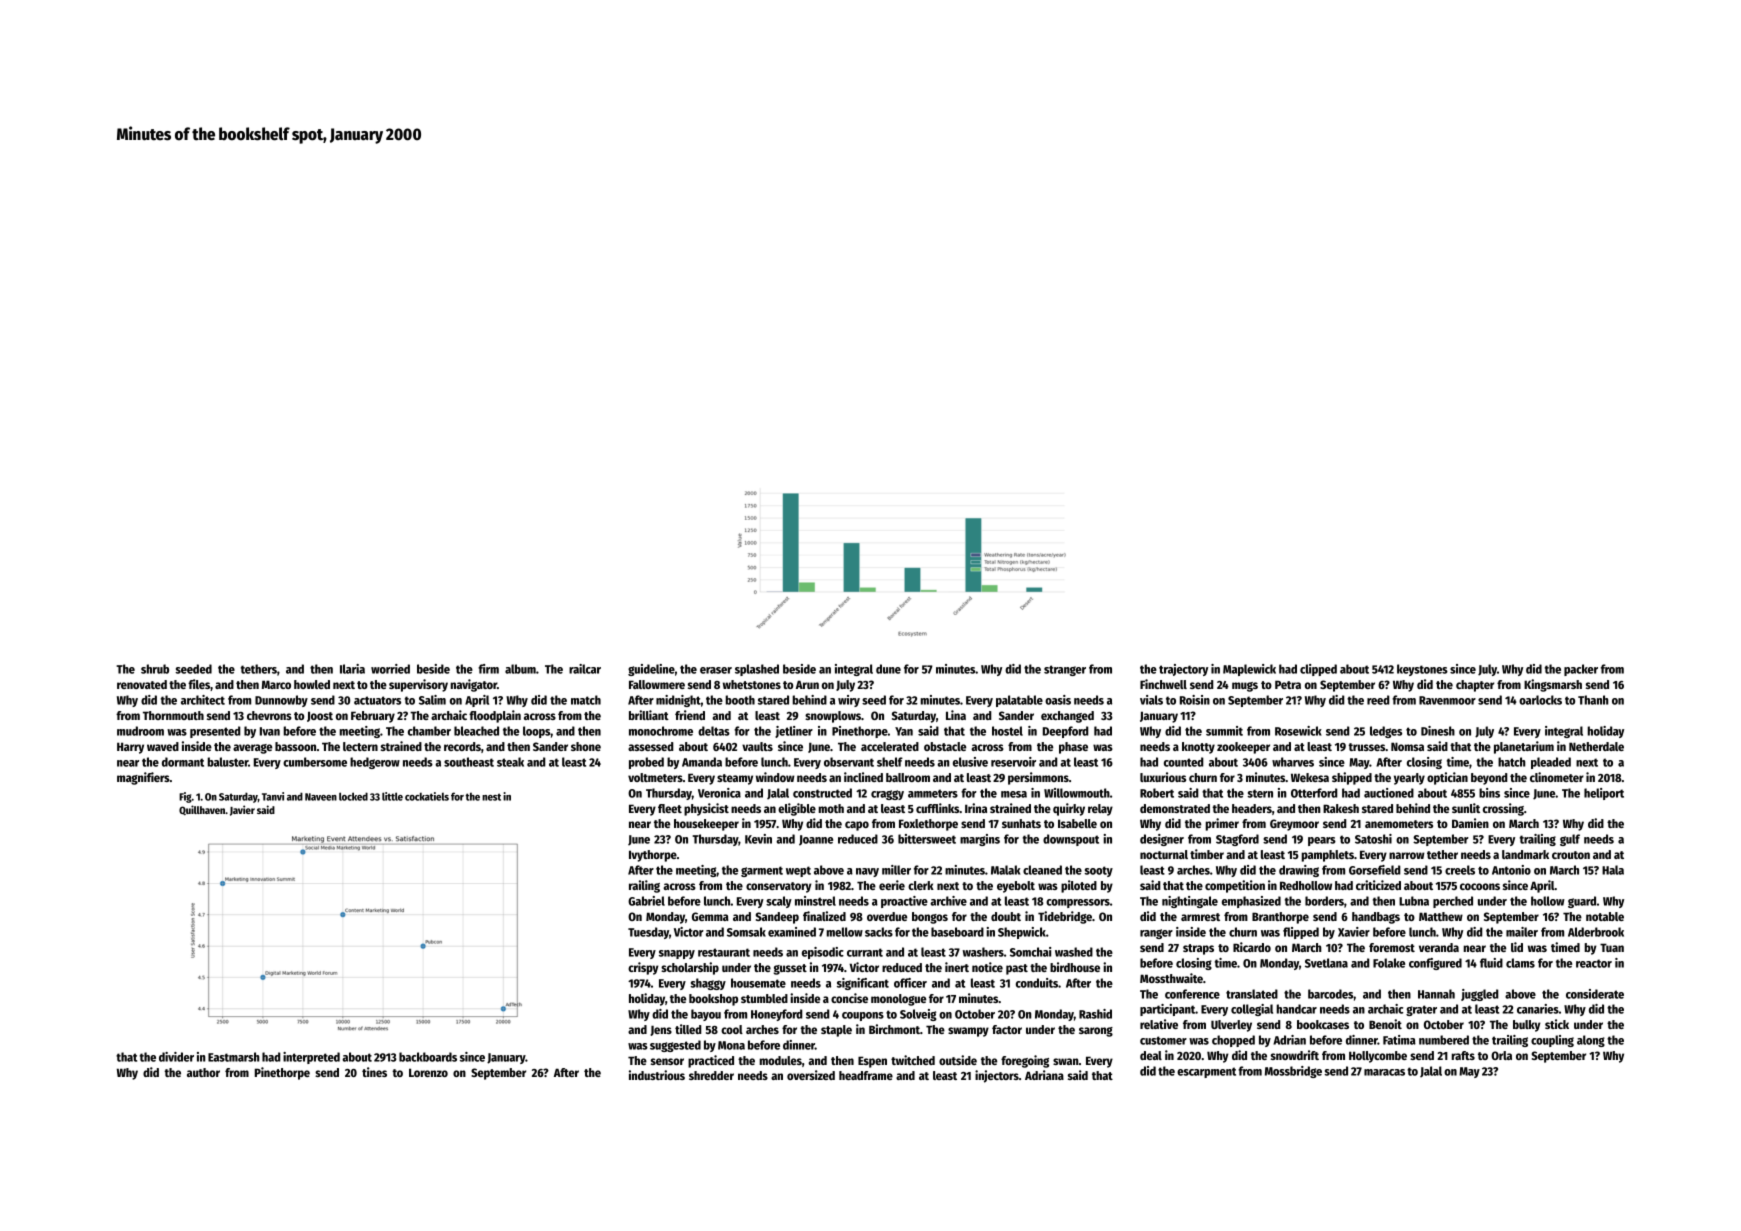 The width and height of the document is (1741, 1231). Describe the element at coordinates (1074, 952) in the document. I see `washed` at that location.
